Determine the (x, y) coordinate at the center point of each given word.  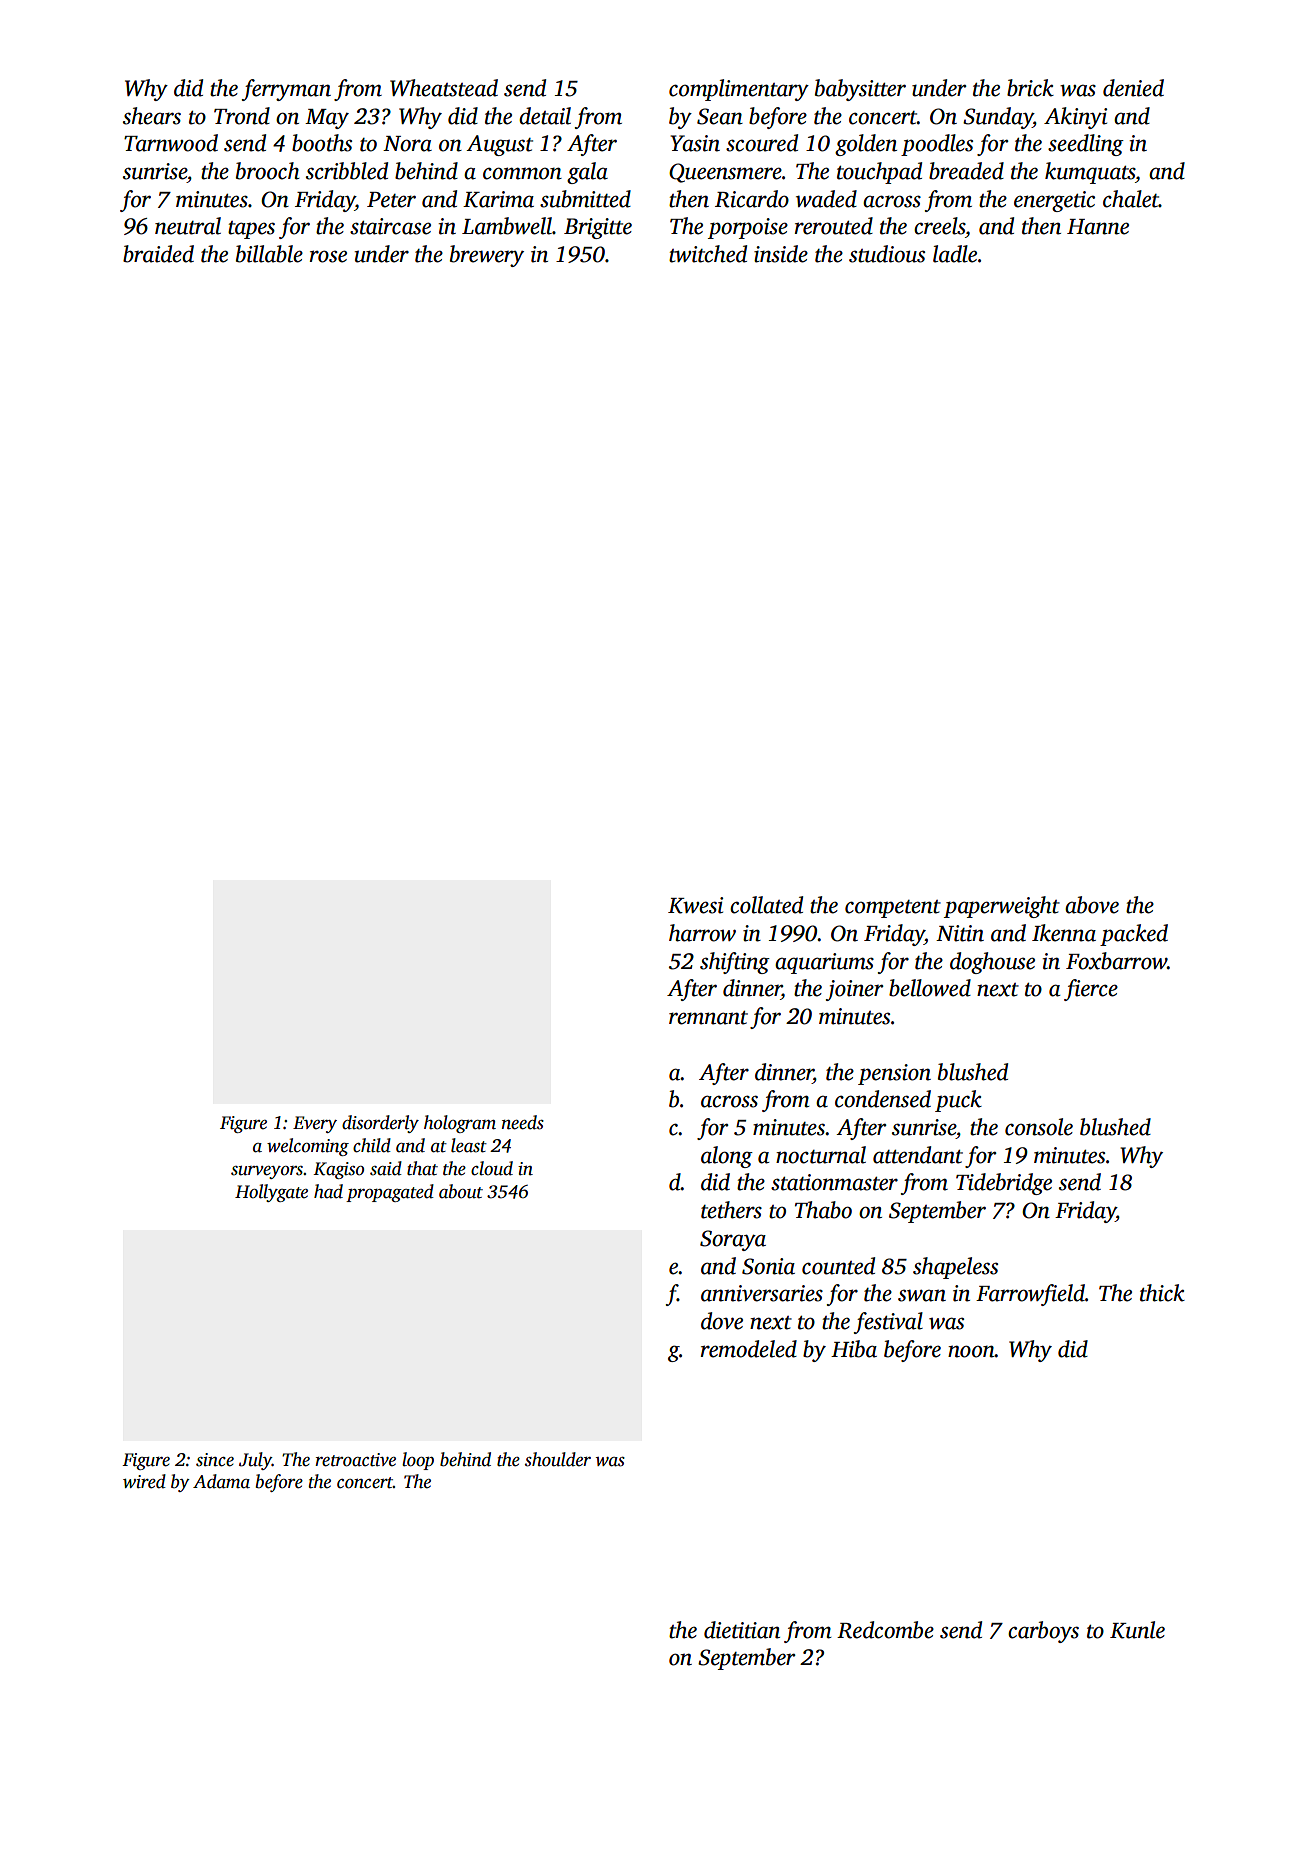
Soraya (733, 1240)
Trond (242, 116)
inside (781, 254)
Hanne (1098, 227)
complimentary (739, 90)
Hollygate (271, 1193)
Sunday (998, 118)
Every (315, 1124)
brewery (487, 256)
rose (328, 256)
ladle (955, 254)
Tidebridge (1004, 1184)
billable (269, 254)
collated (766, 905)
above (1092, 905)
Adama (221, 1481)
